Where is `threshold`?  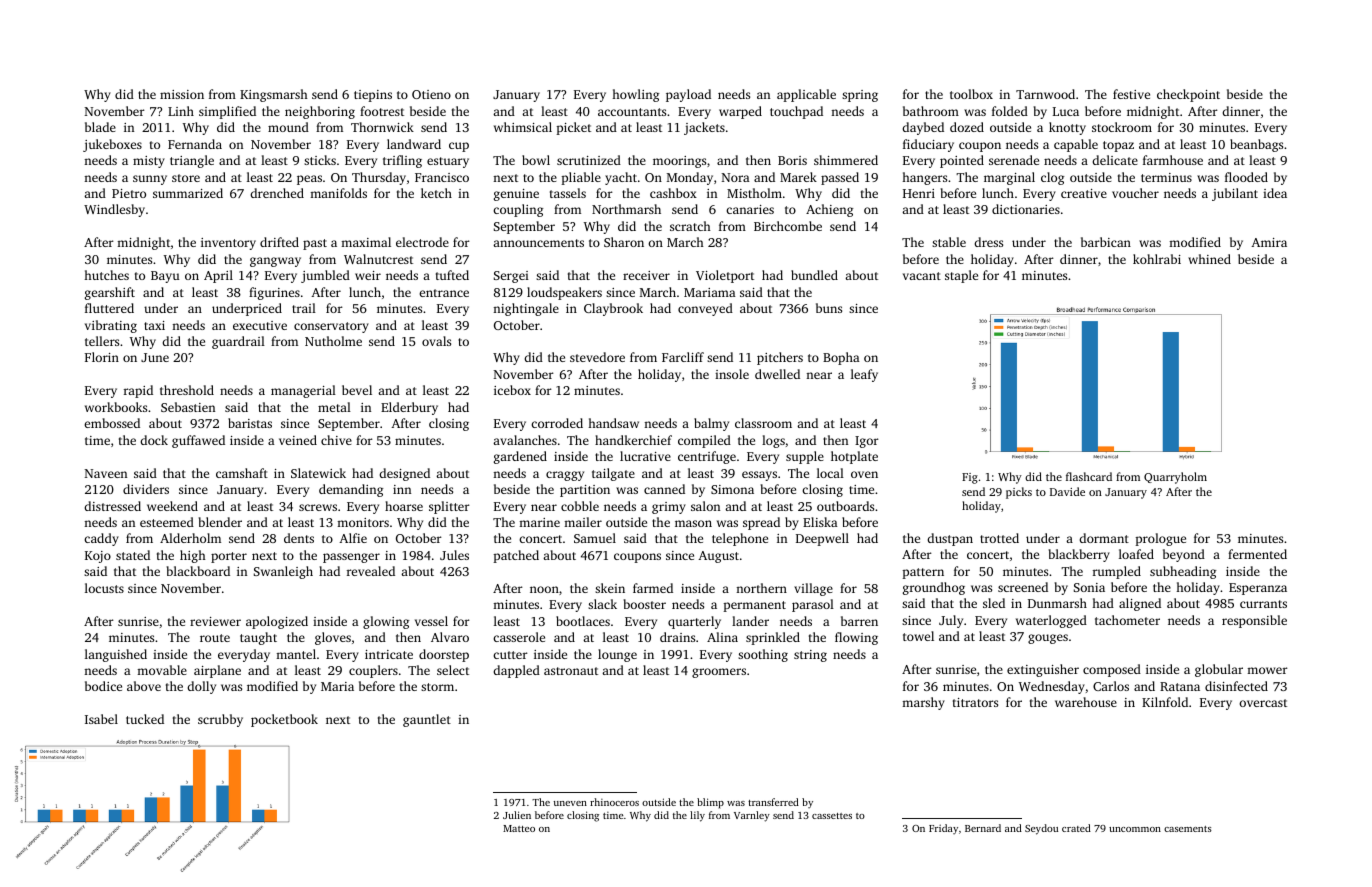
threshold is located at coordinates (187, 390).
